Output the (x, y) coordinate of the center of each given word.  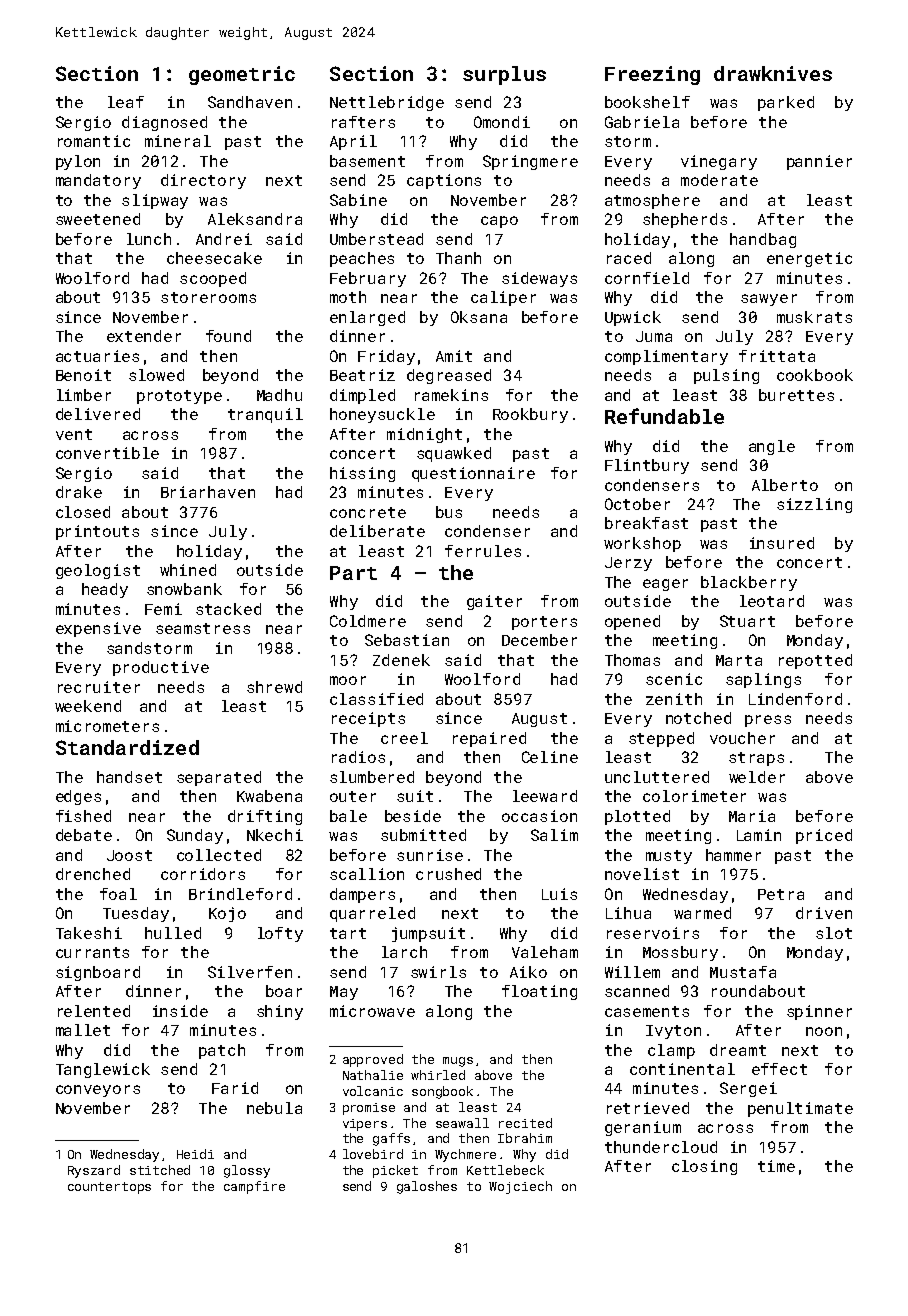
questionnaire (473, 474)
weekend (88, 706)
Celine (550, 757)
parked (786, 103)
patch (222, 1051)
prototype (179, 397)
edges (78, 797)
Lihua (628, 913)
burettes (796, 395)
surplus (504, 75)
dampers (362, 895)
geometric (242, 75)
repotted (815, 661)
